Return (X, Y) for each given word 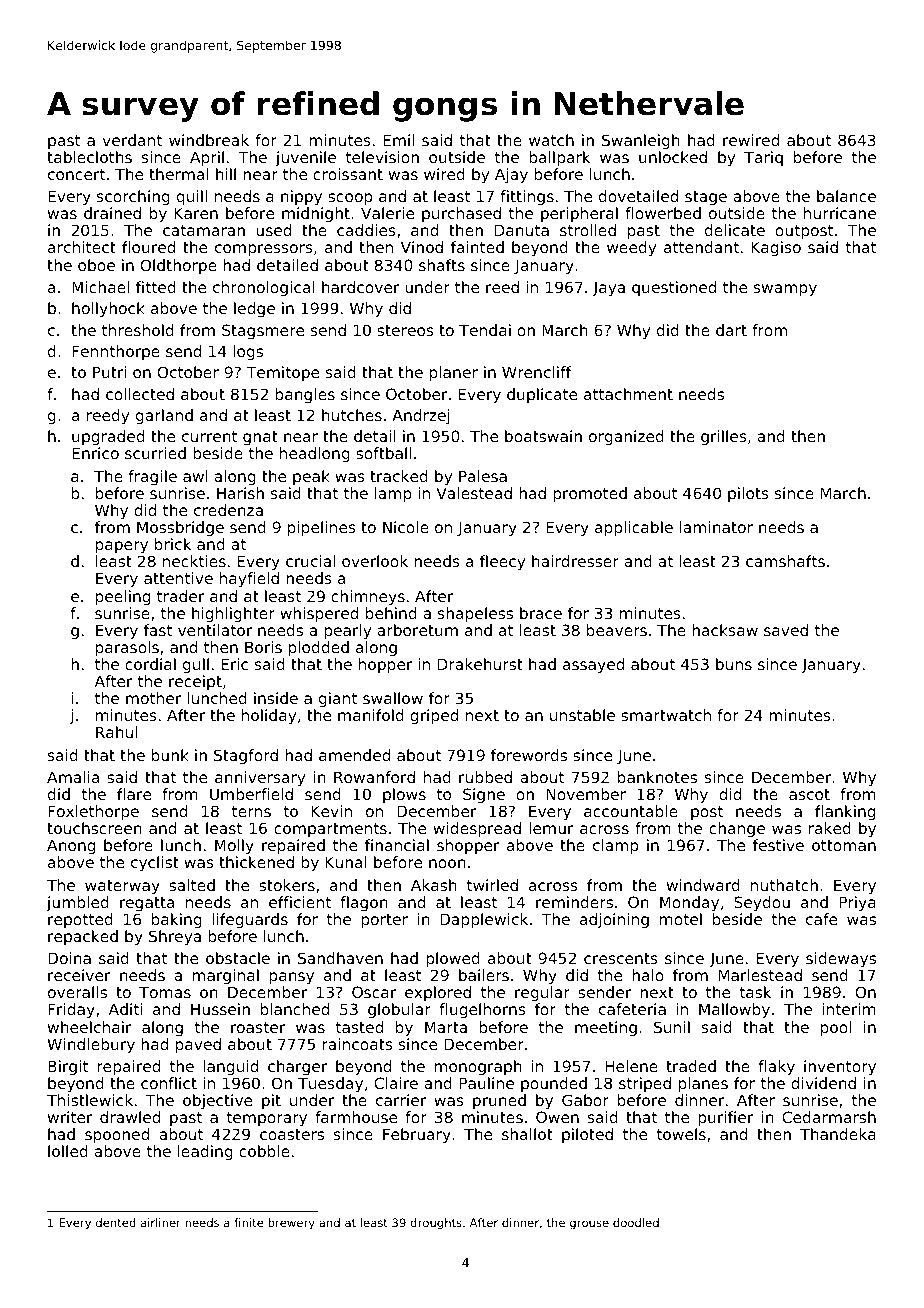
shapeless (475, 614)
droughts (436, 1224)
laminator (716, 527)
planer (454, 373)
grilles (724, 437)
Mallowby (734, 1010)
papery (122, 547)
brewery (291, 1224)
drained (112, 213)
